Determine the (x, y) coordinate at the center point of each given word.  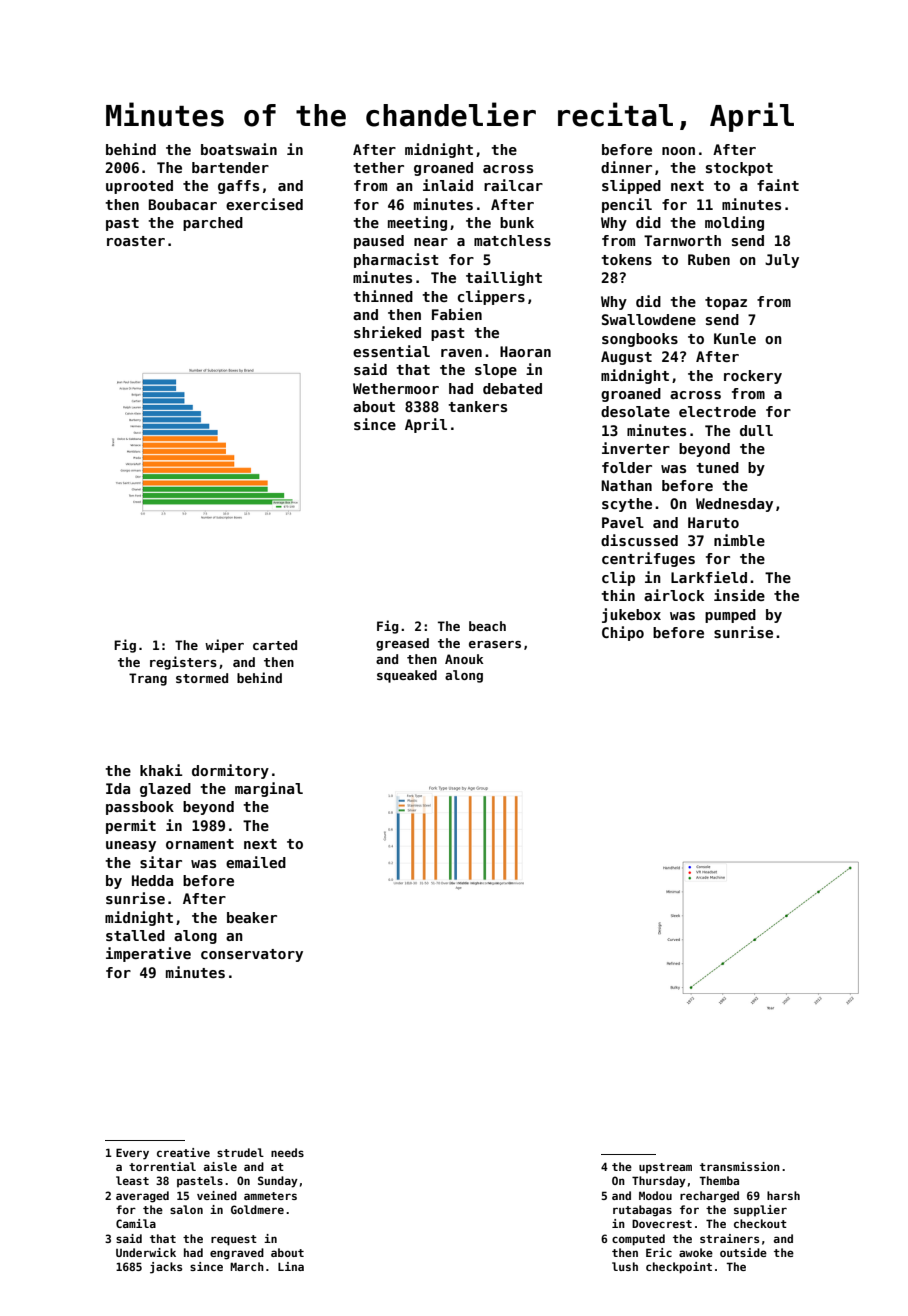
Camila (136, 1223)
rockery (753, 377)
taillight (504, 278)
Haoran (525, 351)
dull (756, 430)
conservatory (252, 955)
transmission (740, 1166)
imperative (148, 954)
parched (213, 224)
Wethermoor (396, 388)
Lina (291, 1266)
